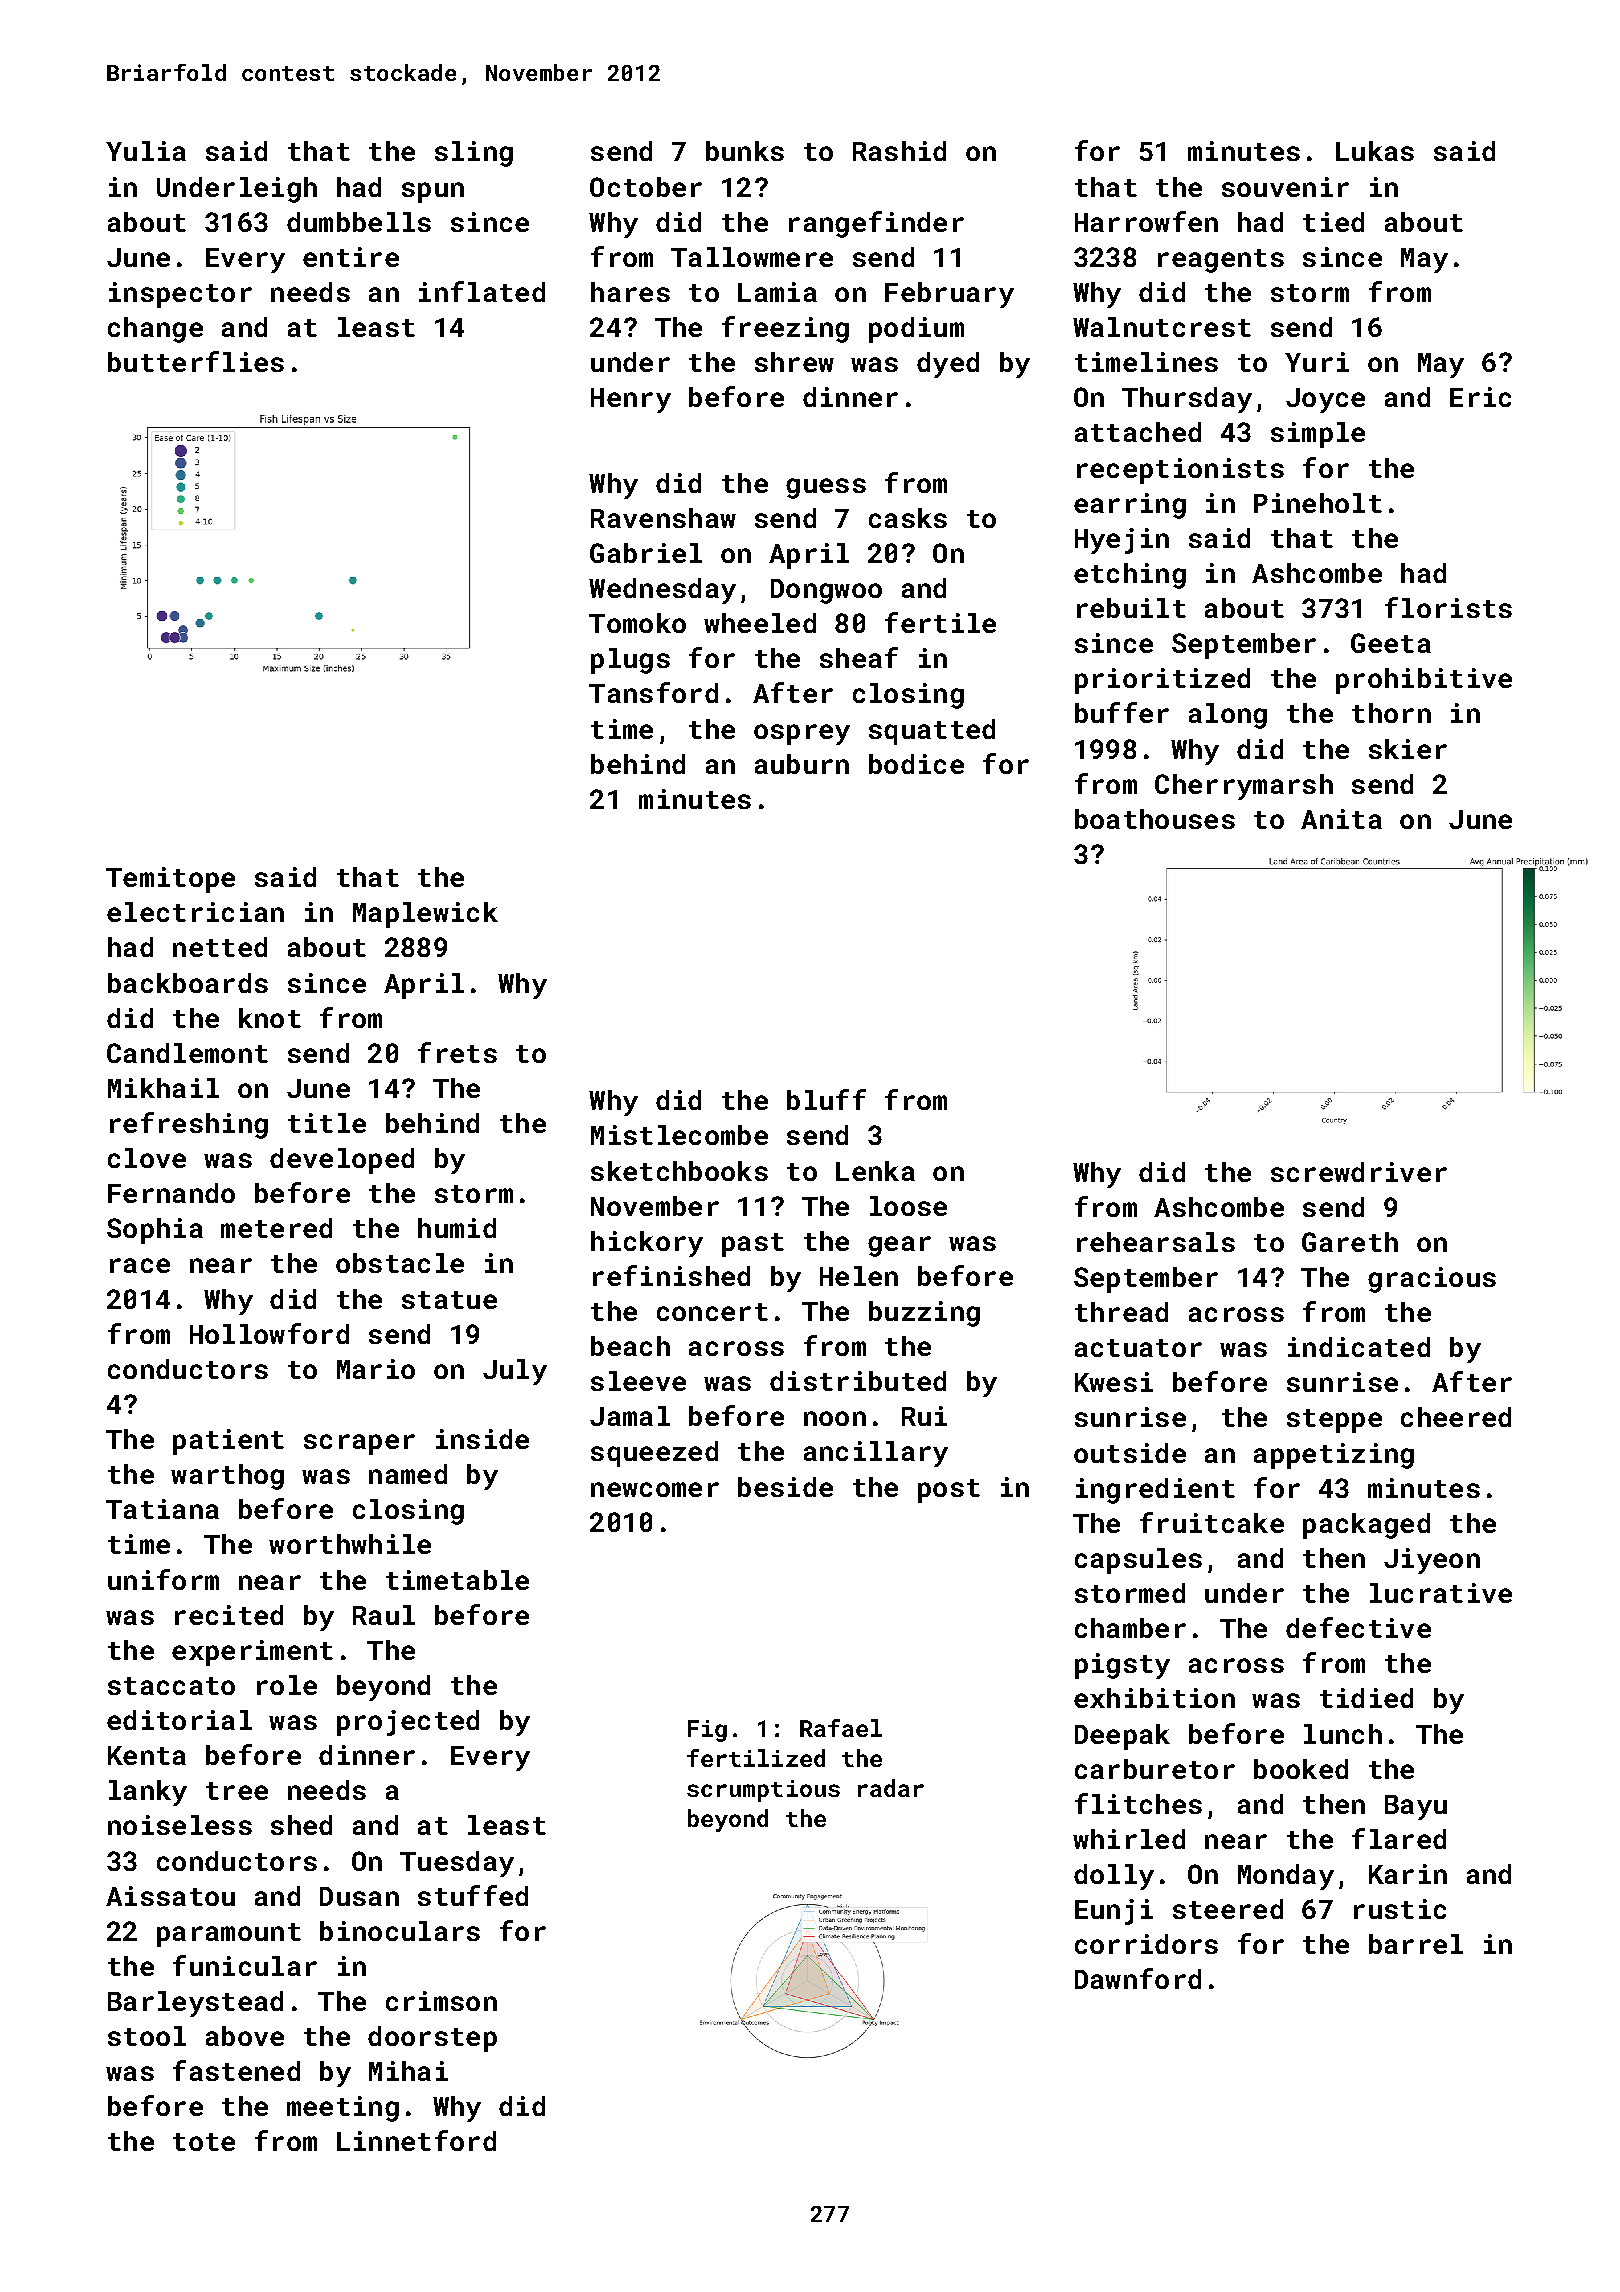  What do you see at coordinates (1212, 1522) in the image?
I see `fruitcake` at bounding box center [1212, 1522].
